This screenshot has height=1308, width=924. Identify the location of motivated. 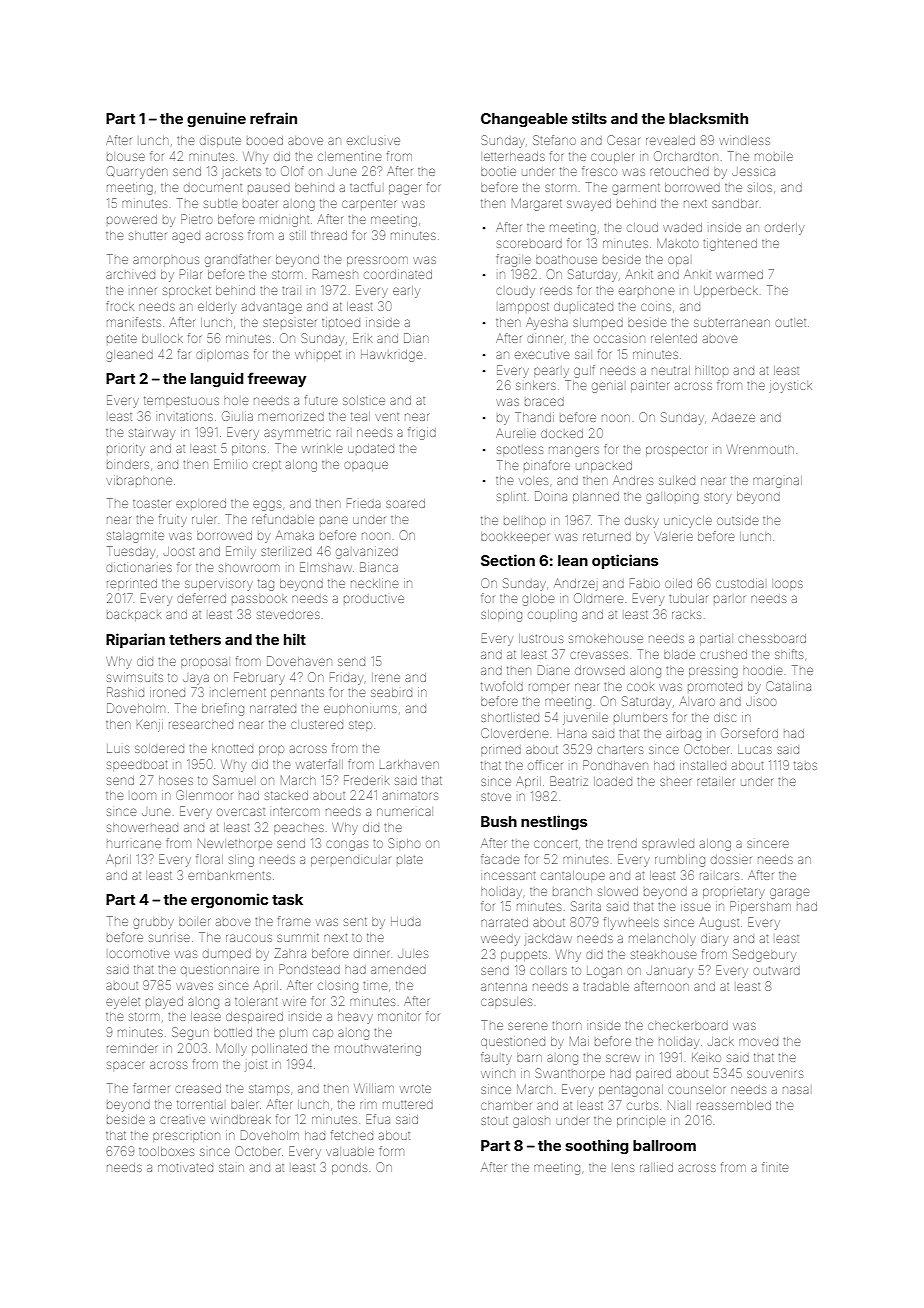
(185, 1168).
